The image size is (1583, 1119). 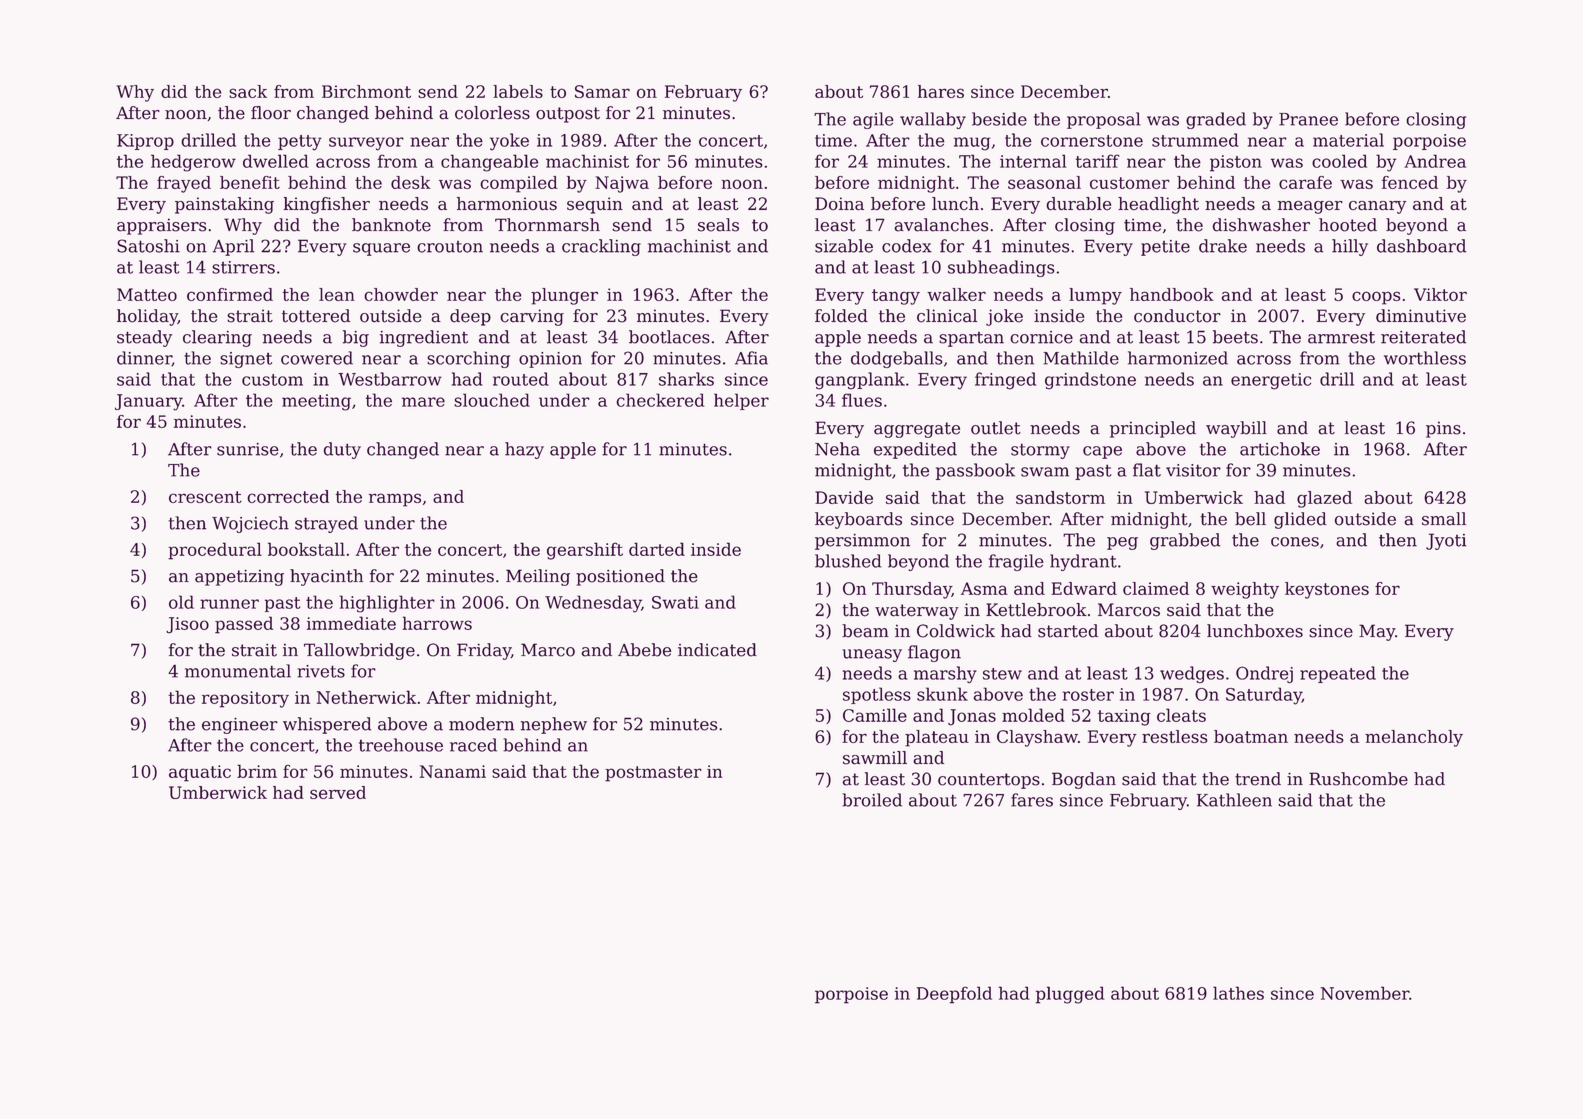 What do you see at coordinates (338, 792) in the screenshot?
I see `served` at bounding box center [338, 792].
